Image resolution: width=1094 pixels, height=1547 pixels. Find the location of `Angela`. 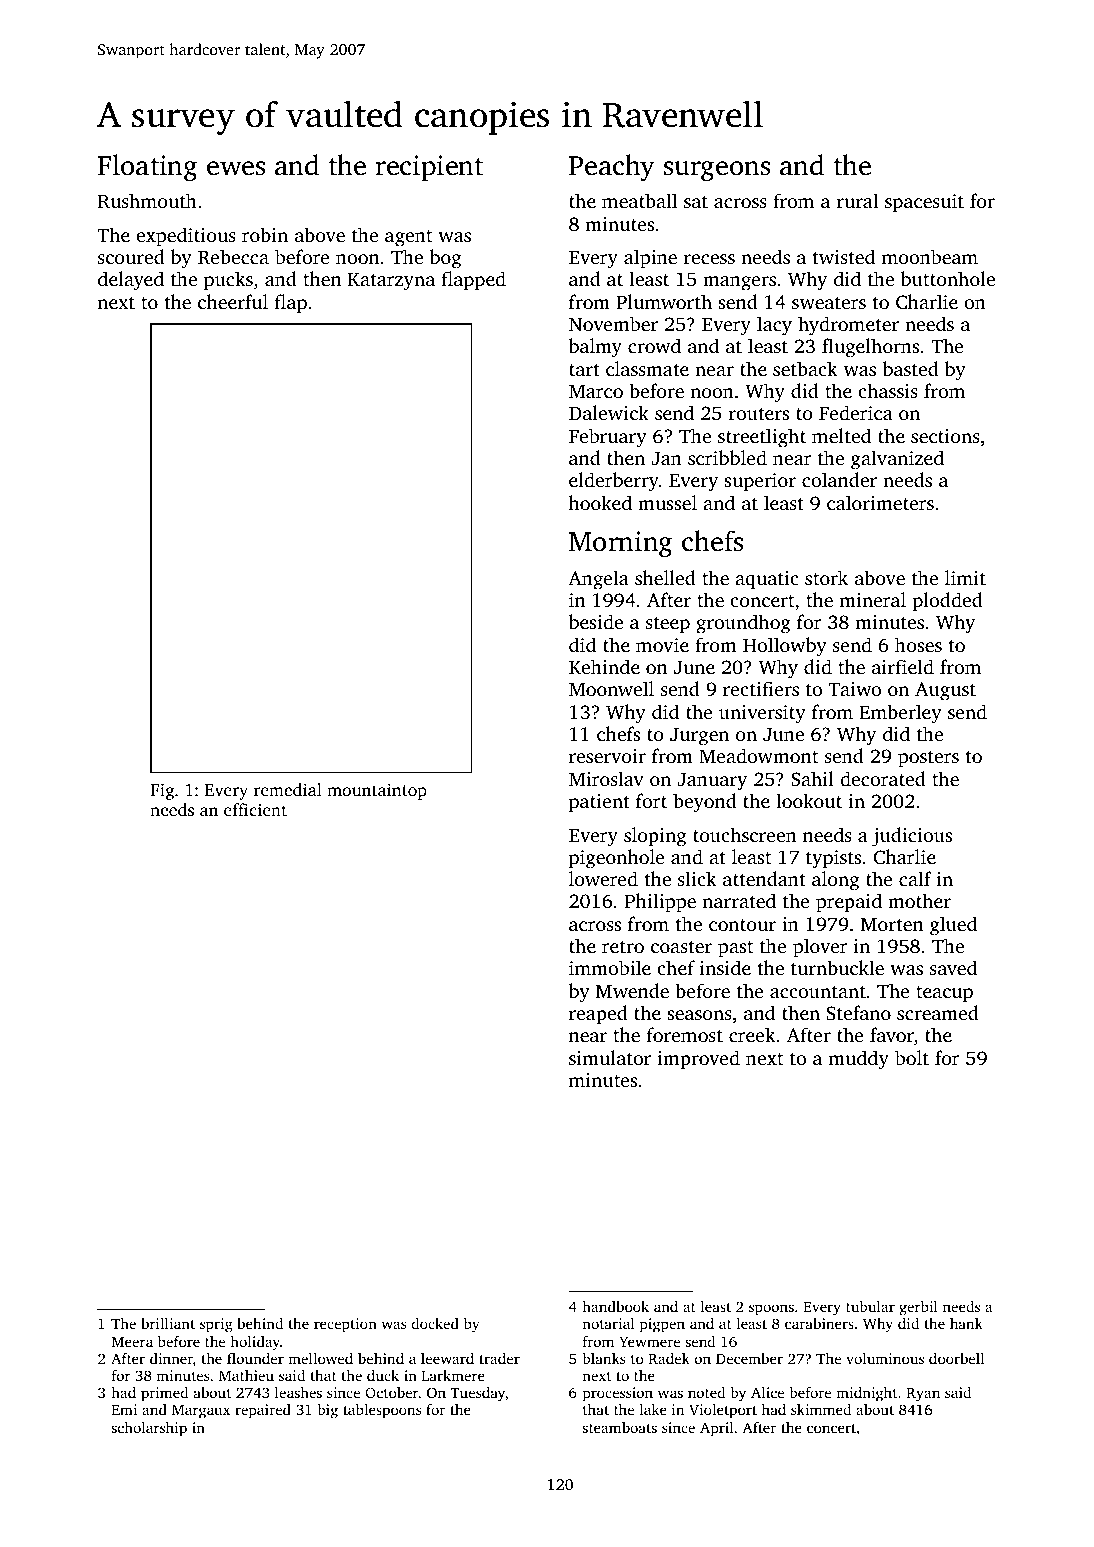

Angela is located at coordinates (598, 580).
